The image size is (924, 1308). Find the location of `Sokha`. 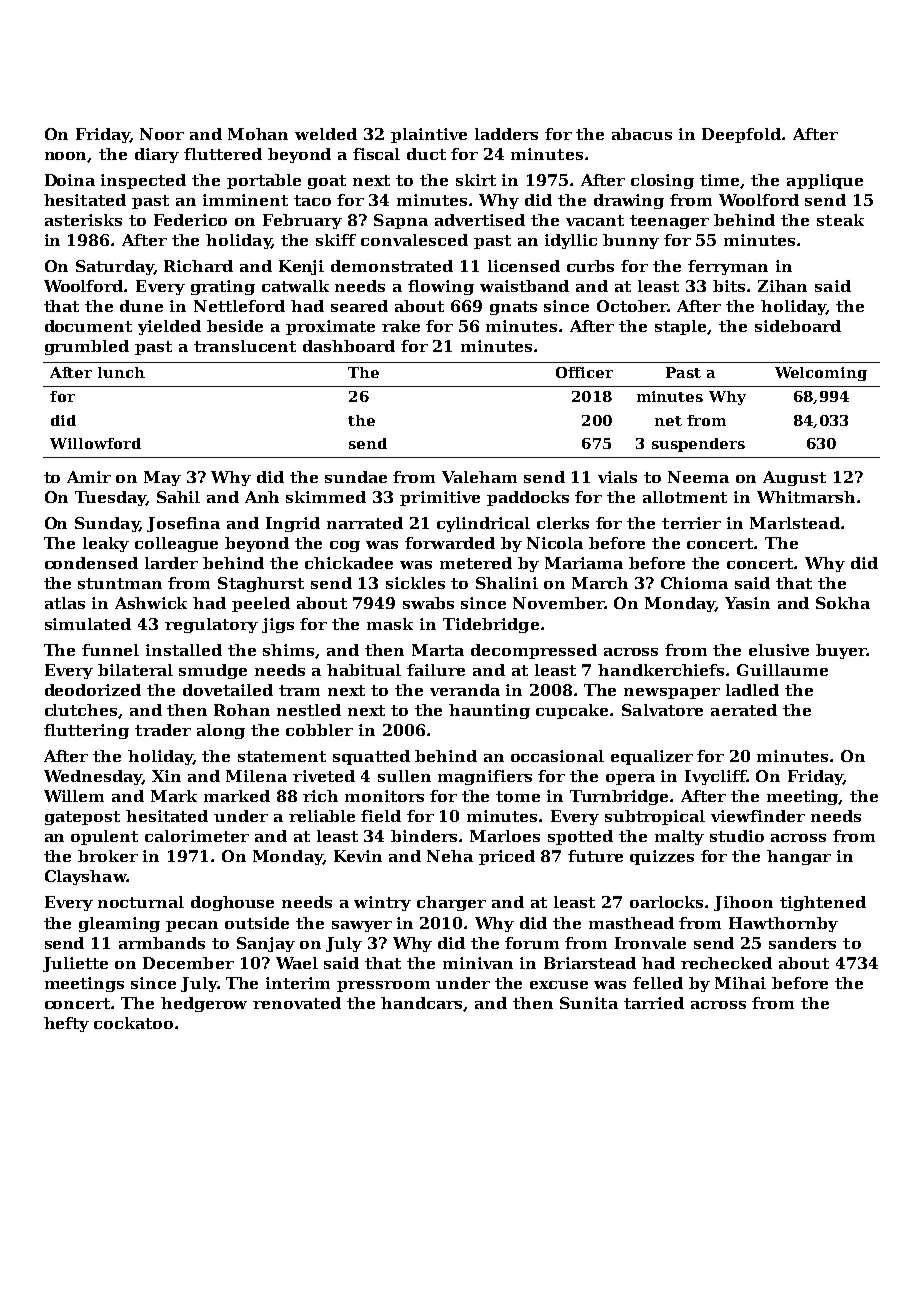

Sokha is located at coordinates (843, 603).
